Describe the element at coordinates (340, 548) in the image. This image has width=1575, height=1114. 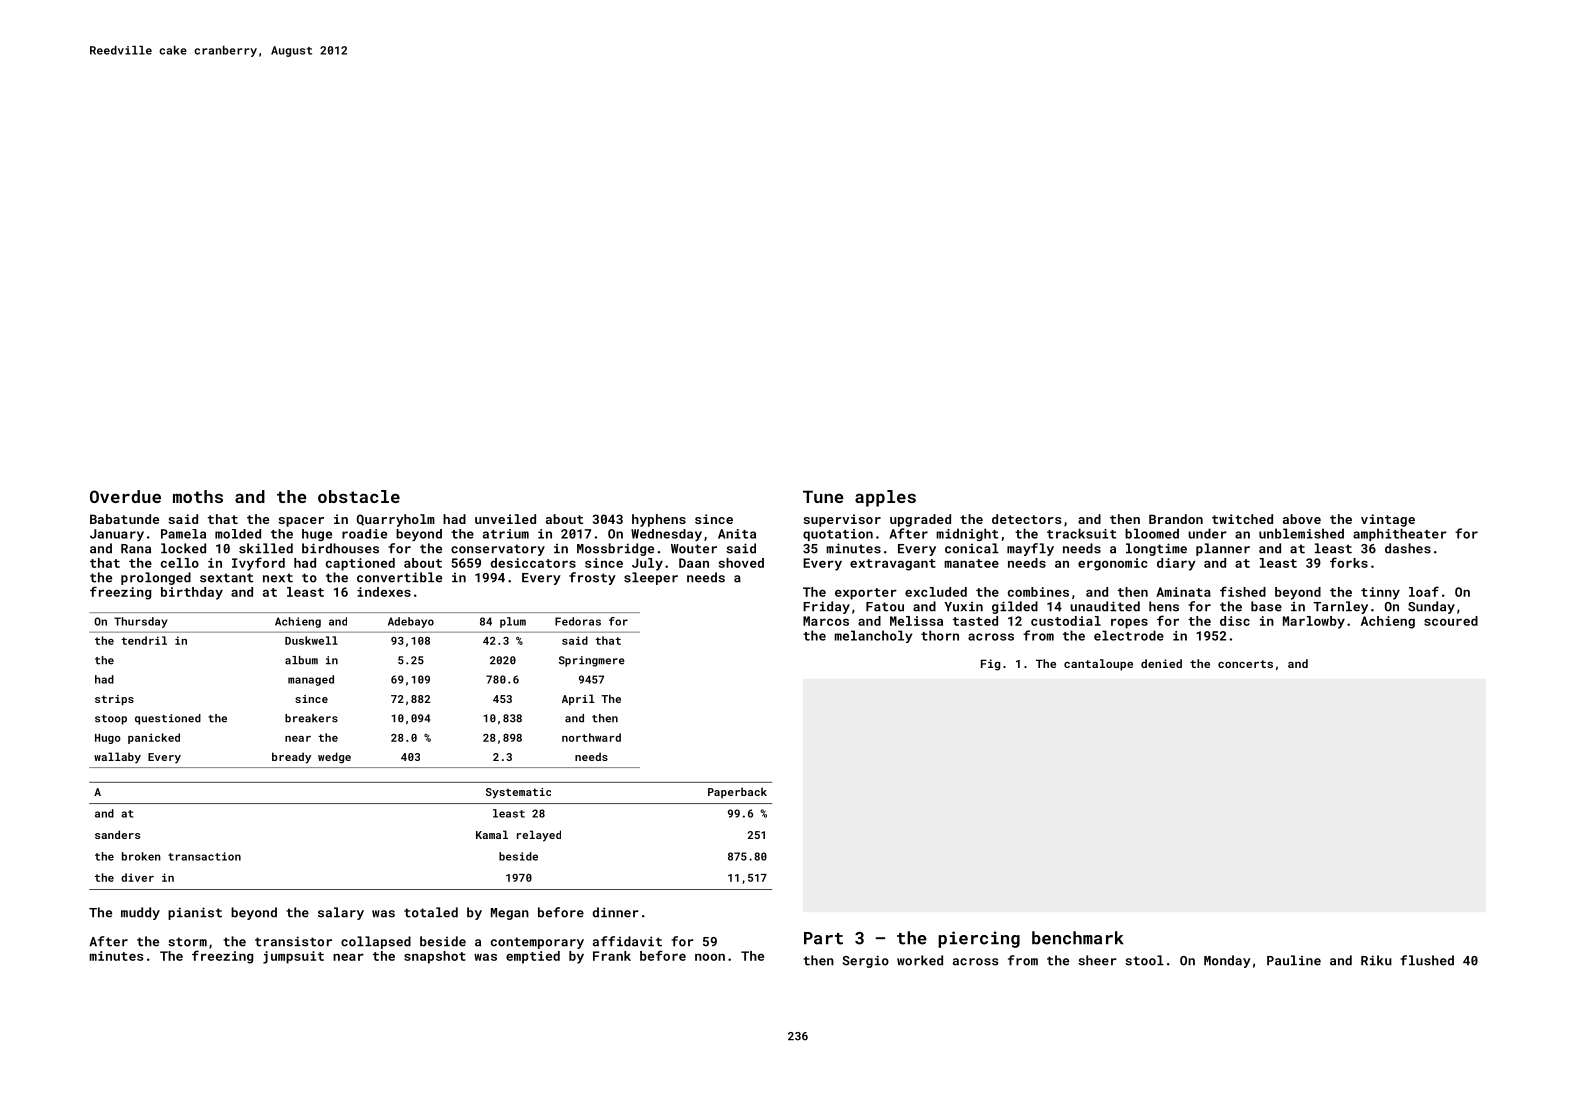
I see `birdhouses` at that location.
